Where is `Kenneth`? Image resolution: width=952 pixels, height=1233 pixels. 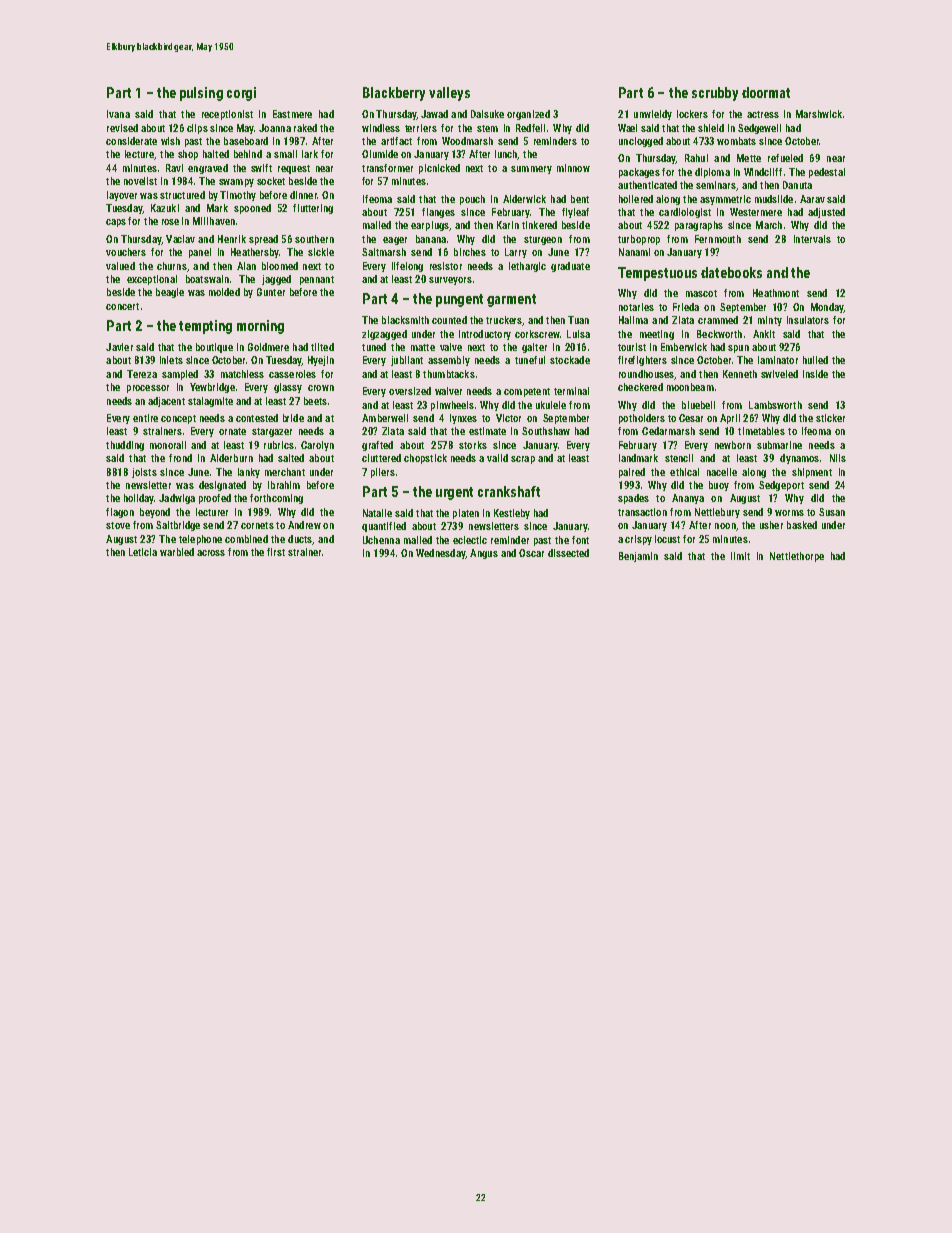
Kenneth is located at coordinates (740, 374).
